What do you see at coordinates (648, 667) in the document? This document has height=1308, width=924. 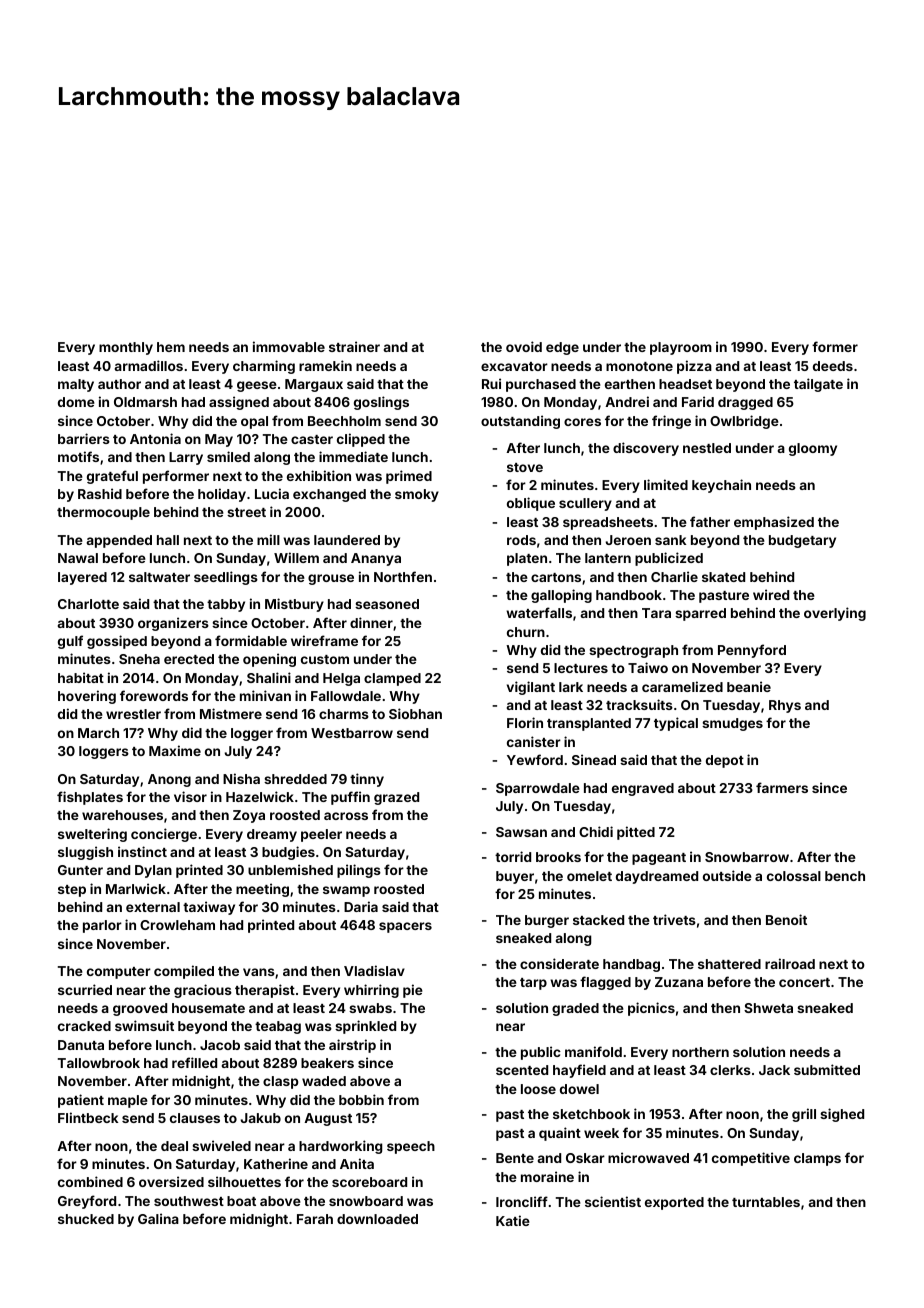 I see `Taiwo` at bounding box center [648, 667].
